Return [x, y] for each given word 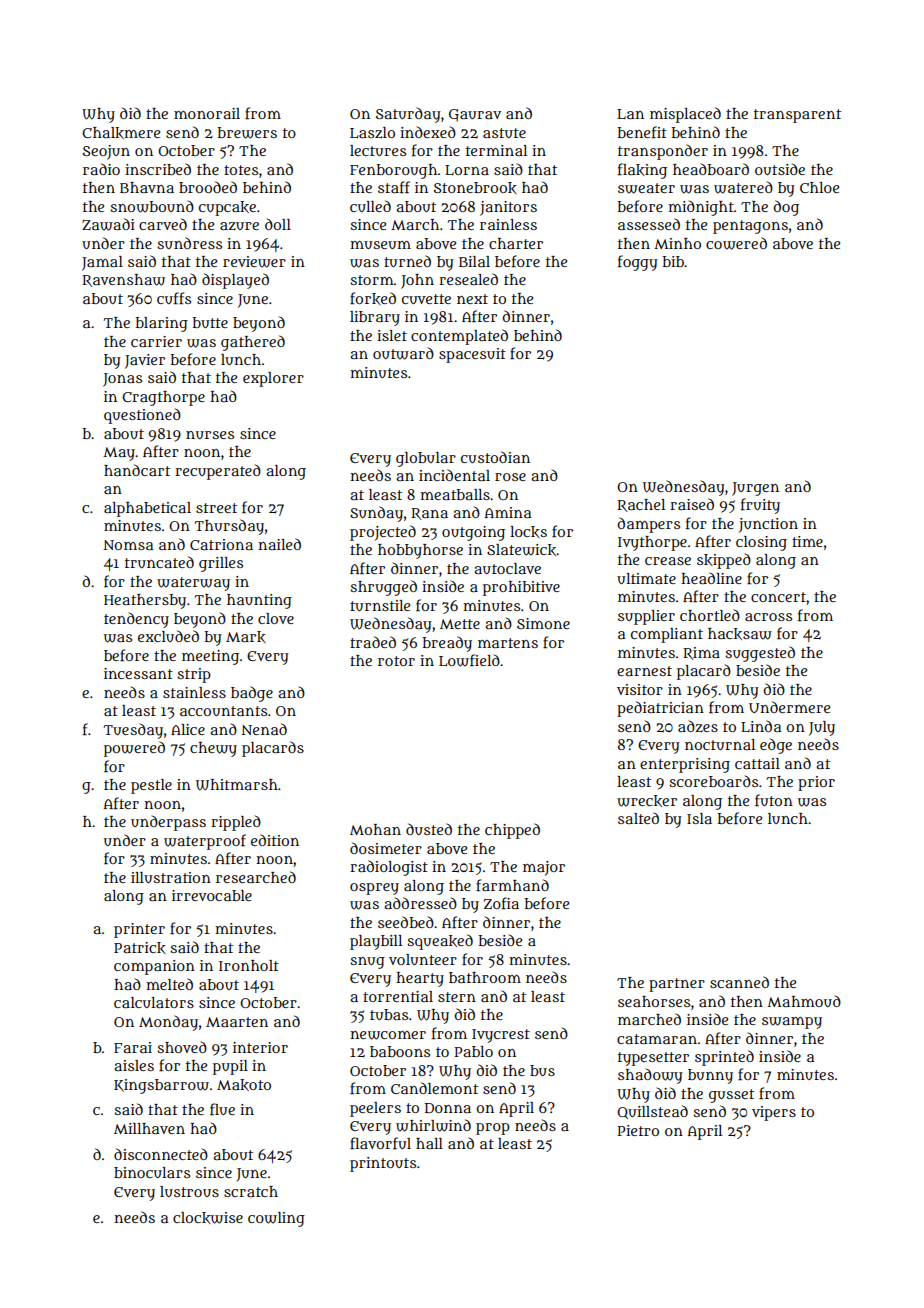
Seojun [106, 152]
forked [373, 298]
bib [673, 261]
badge [252, 694]
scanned [739, 982]
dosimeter [386, 848]
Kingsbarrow [161, 1086]
